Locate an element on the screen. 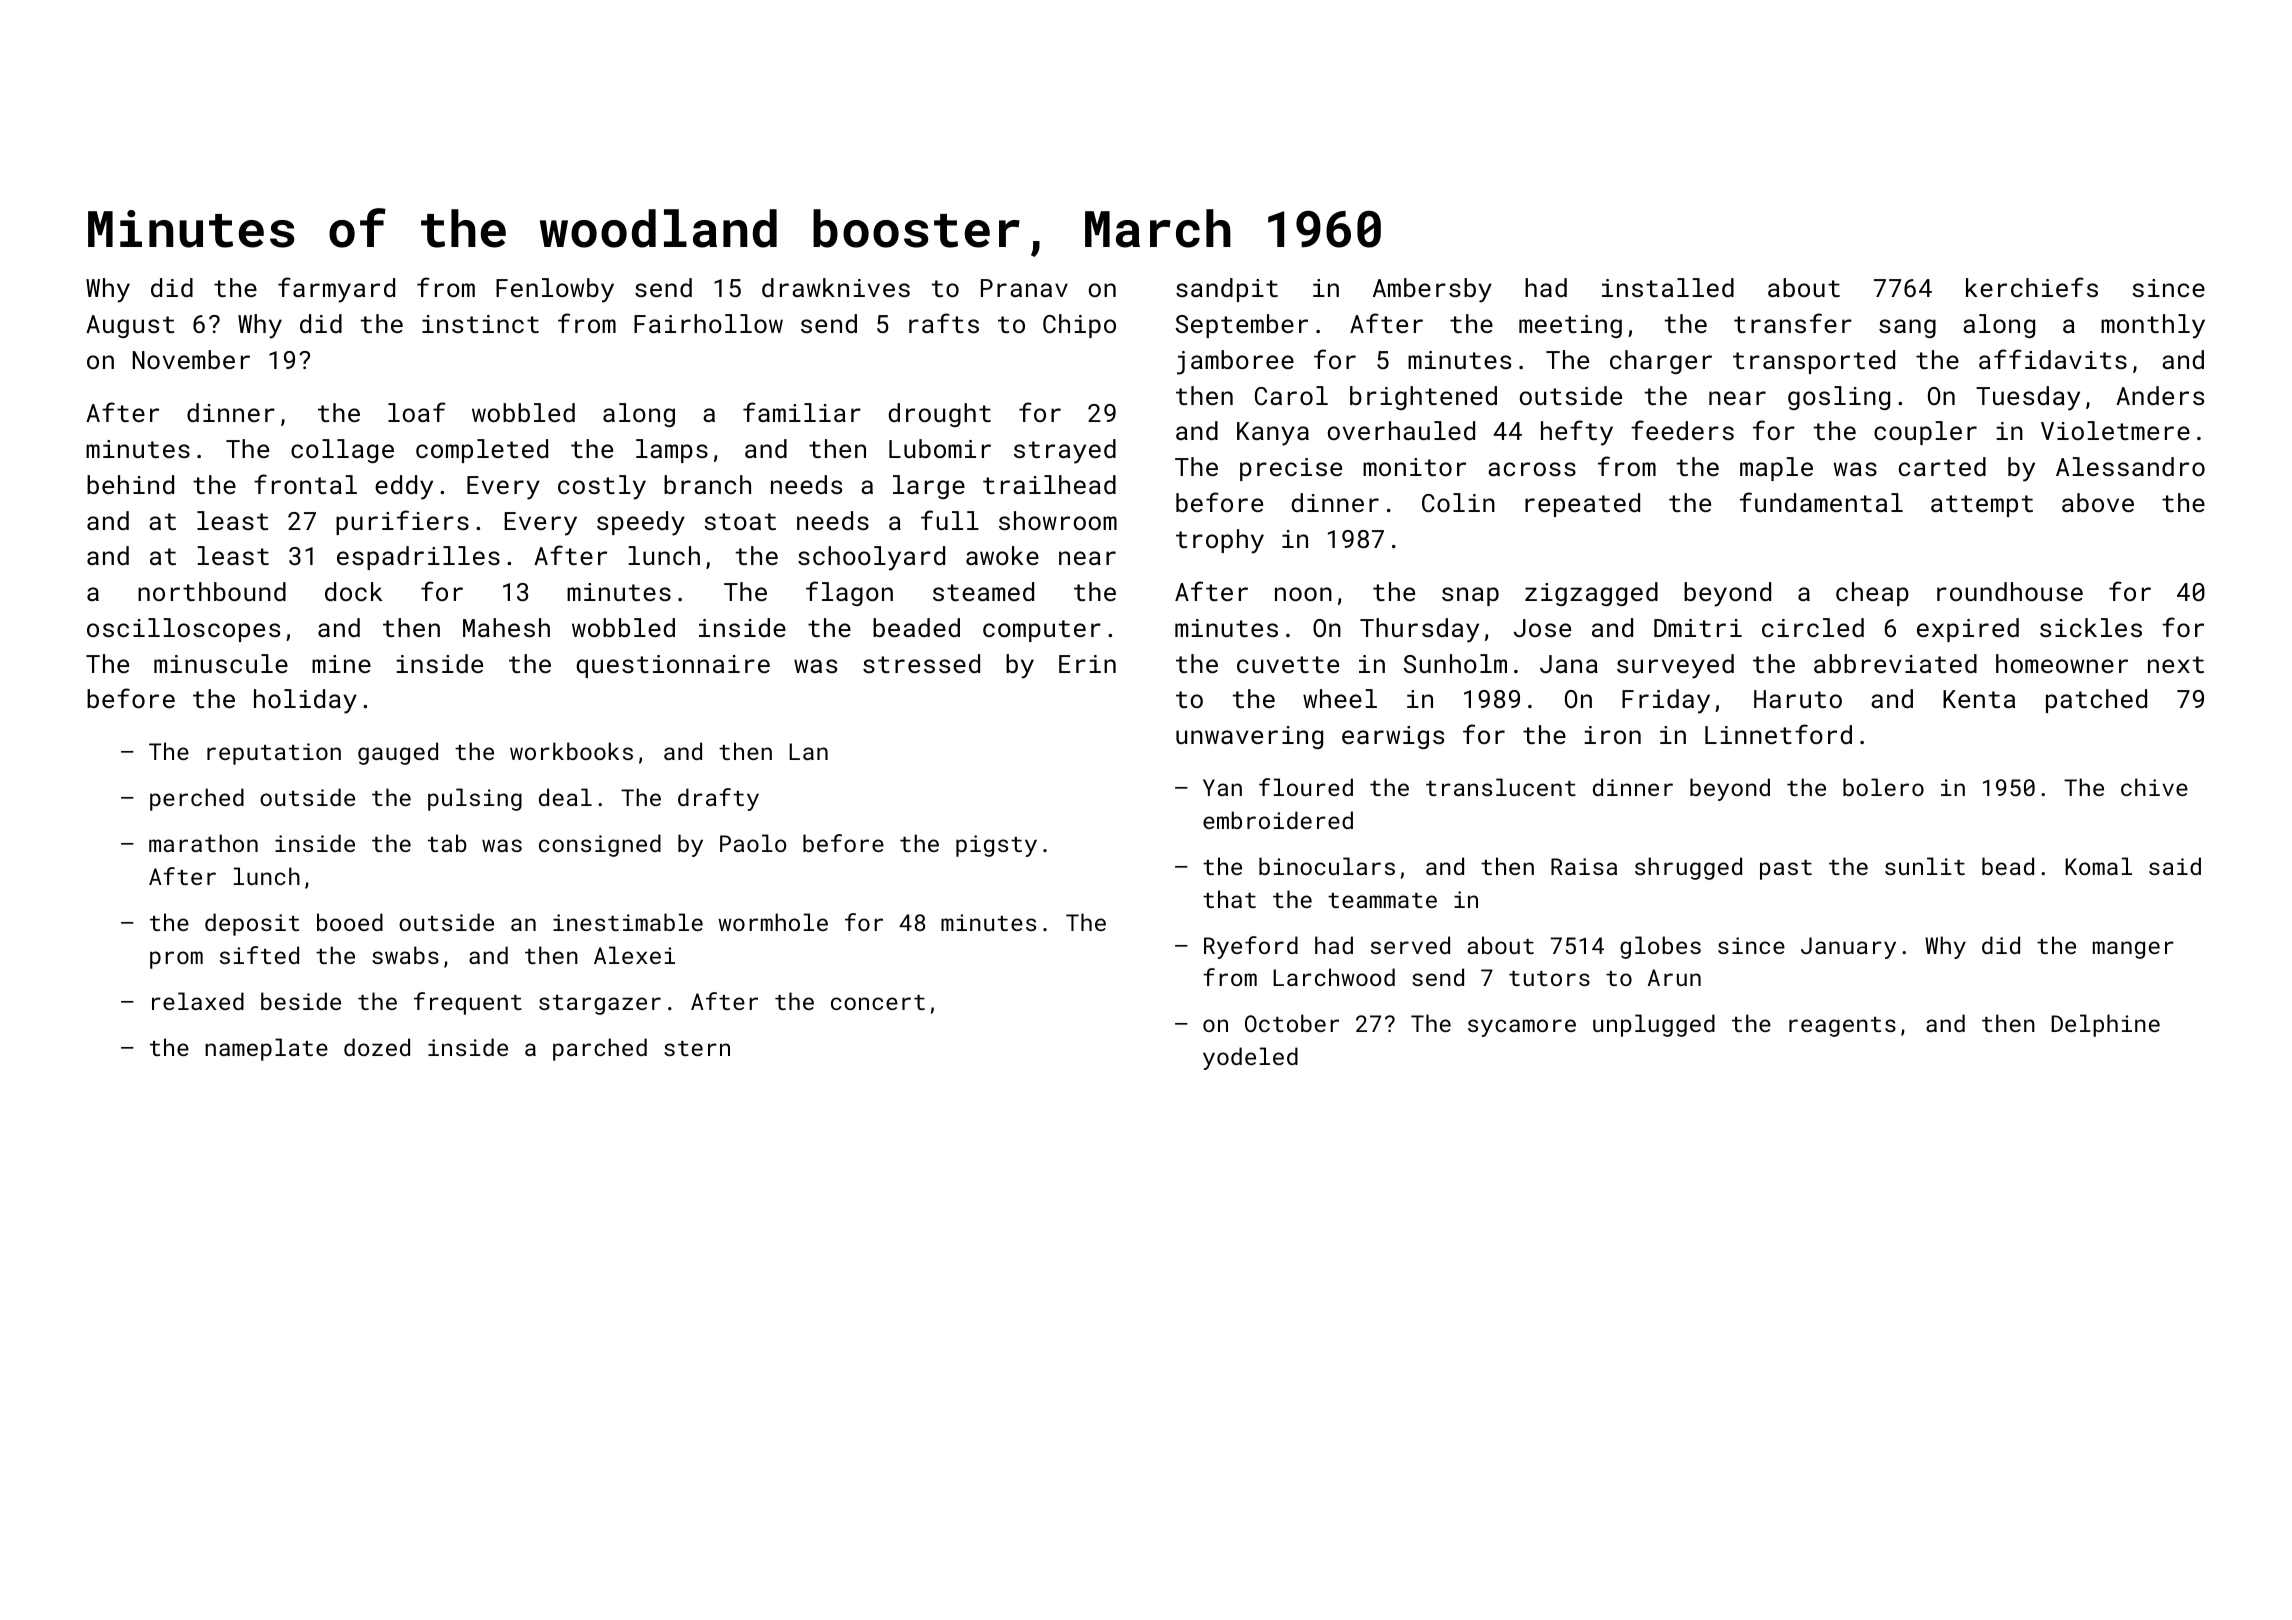 Image resolution: width=2292 pixels, height=1620 pixels. farmyard is located at coordinates (336, 290).
